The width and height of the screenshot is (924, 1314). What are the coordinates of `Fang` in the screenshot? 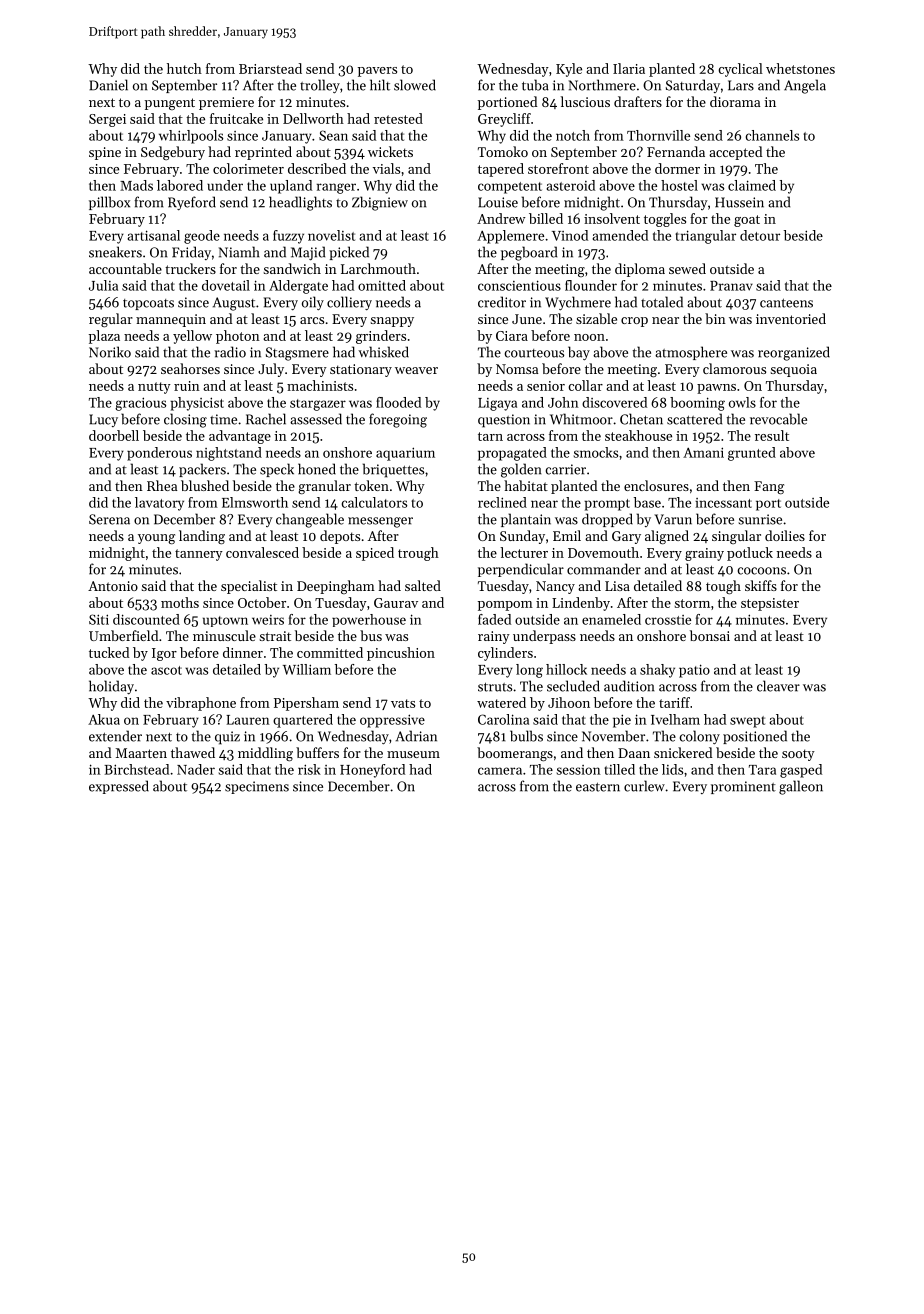 It's located at (769, 487).
